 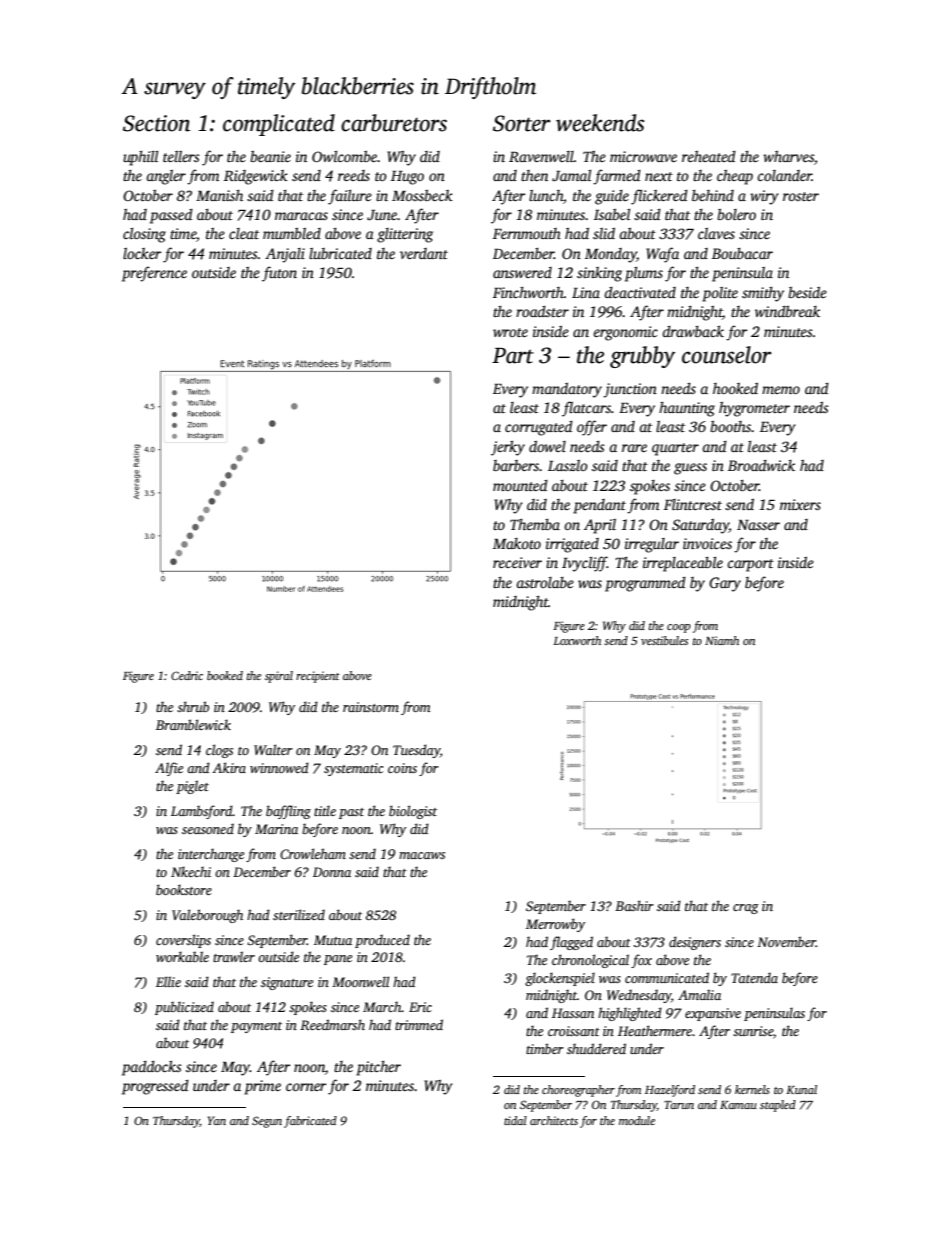 What do you see at coordinates (571, 943) in the screenshot?
I see `flagged` at bounding box center [571, 943].
